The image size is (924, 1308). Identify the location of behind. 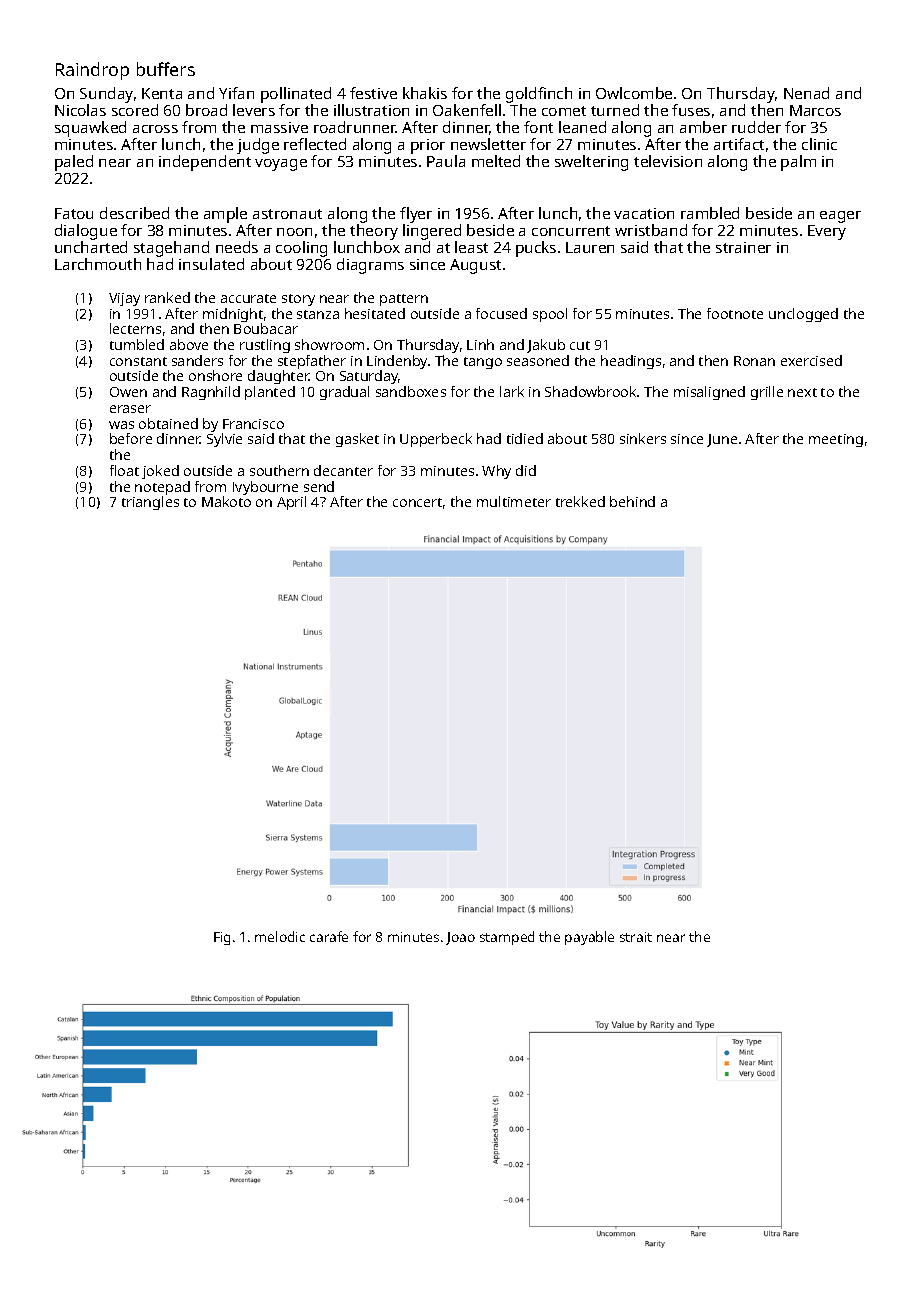
(632, 501).
